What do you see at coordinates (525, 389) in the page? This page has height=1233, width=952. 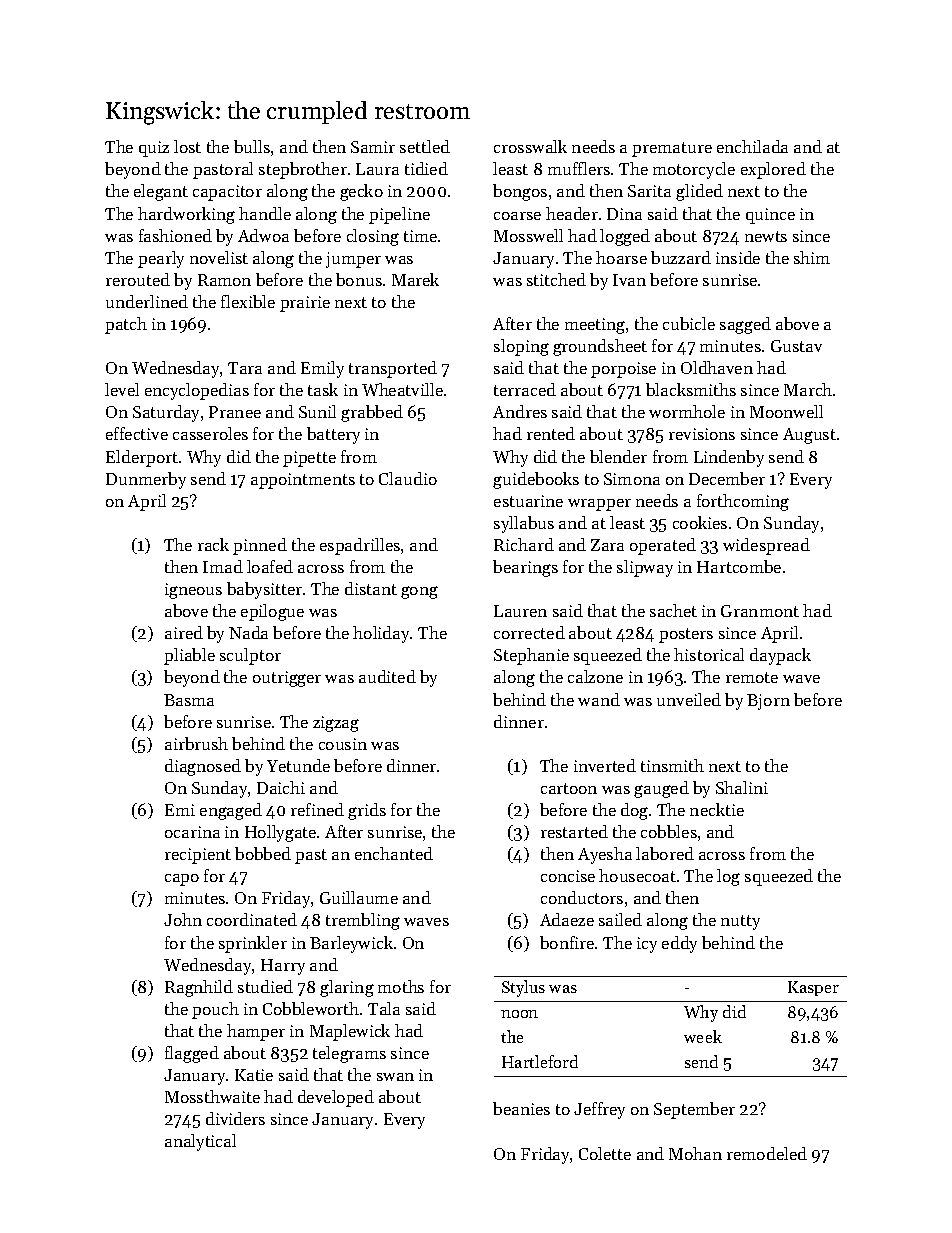 I see `terraced` at bounding box center [525, 389].
